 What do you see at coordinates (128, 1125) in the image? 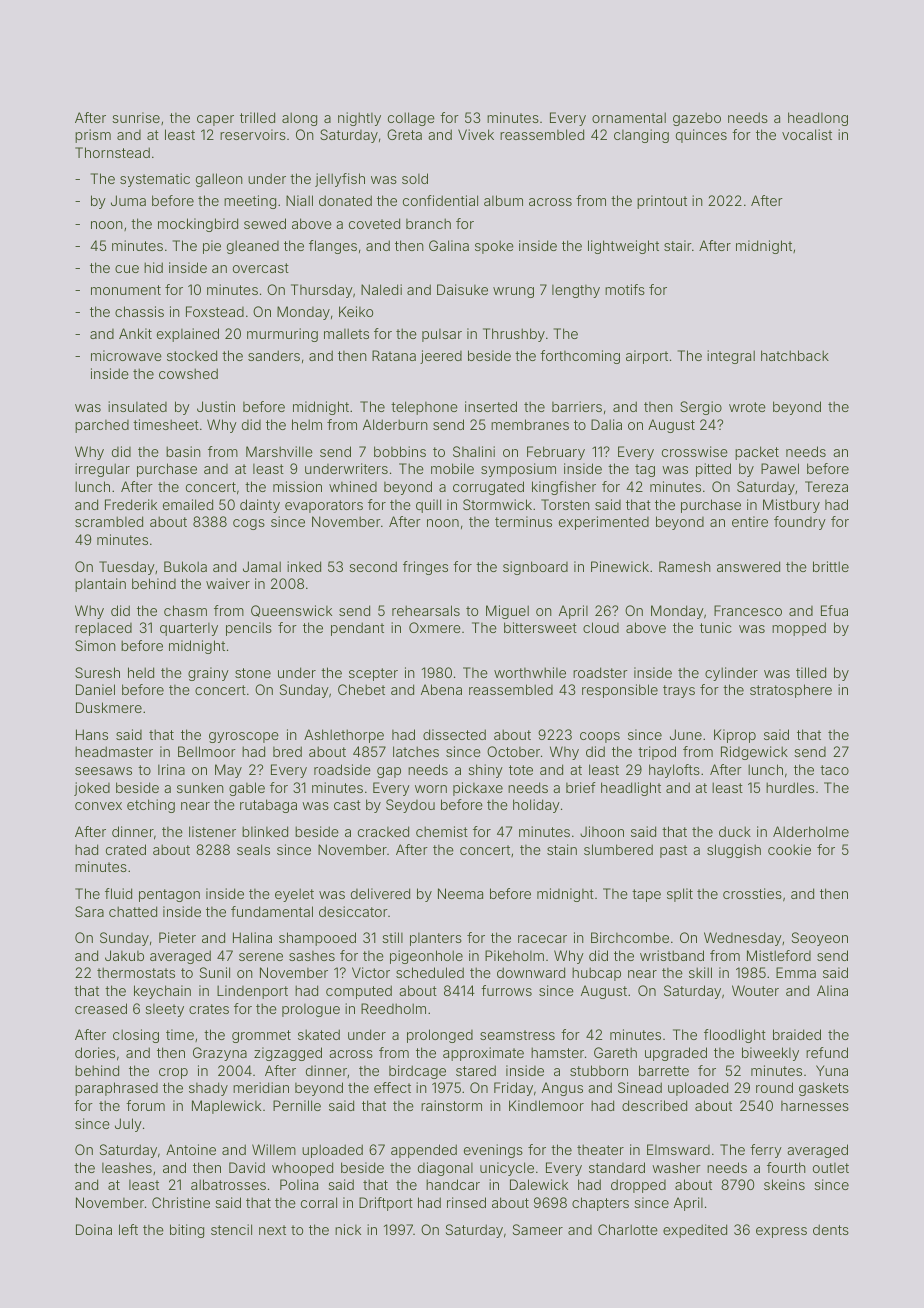
I see `July` at bounding box center [128, 1125].
